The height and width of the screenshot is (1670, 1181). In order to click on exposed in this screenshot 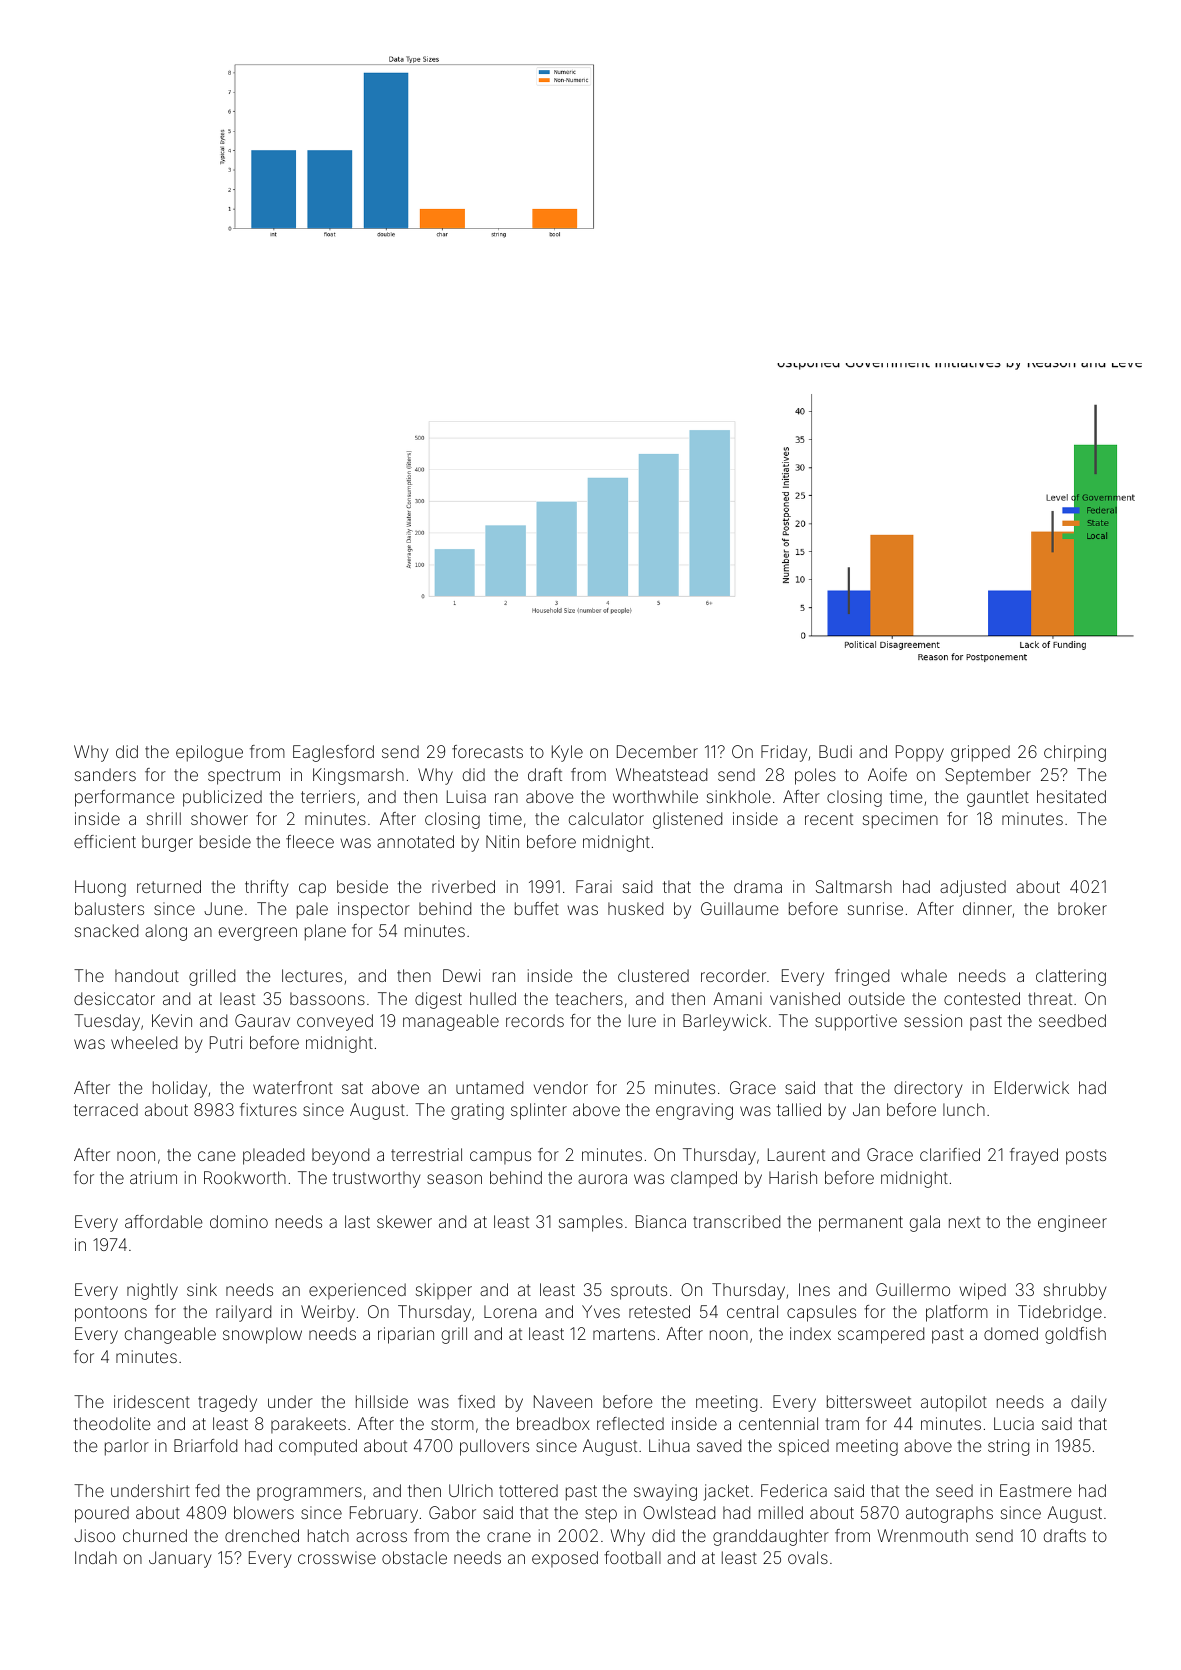, I will do `click(565, 1559)`.
